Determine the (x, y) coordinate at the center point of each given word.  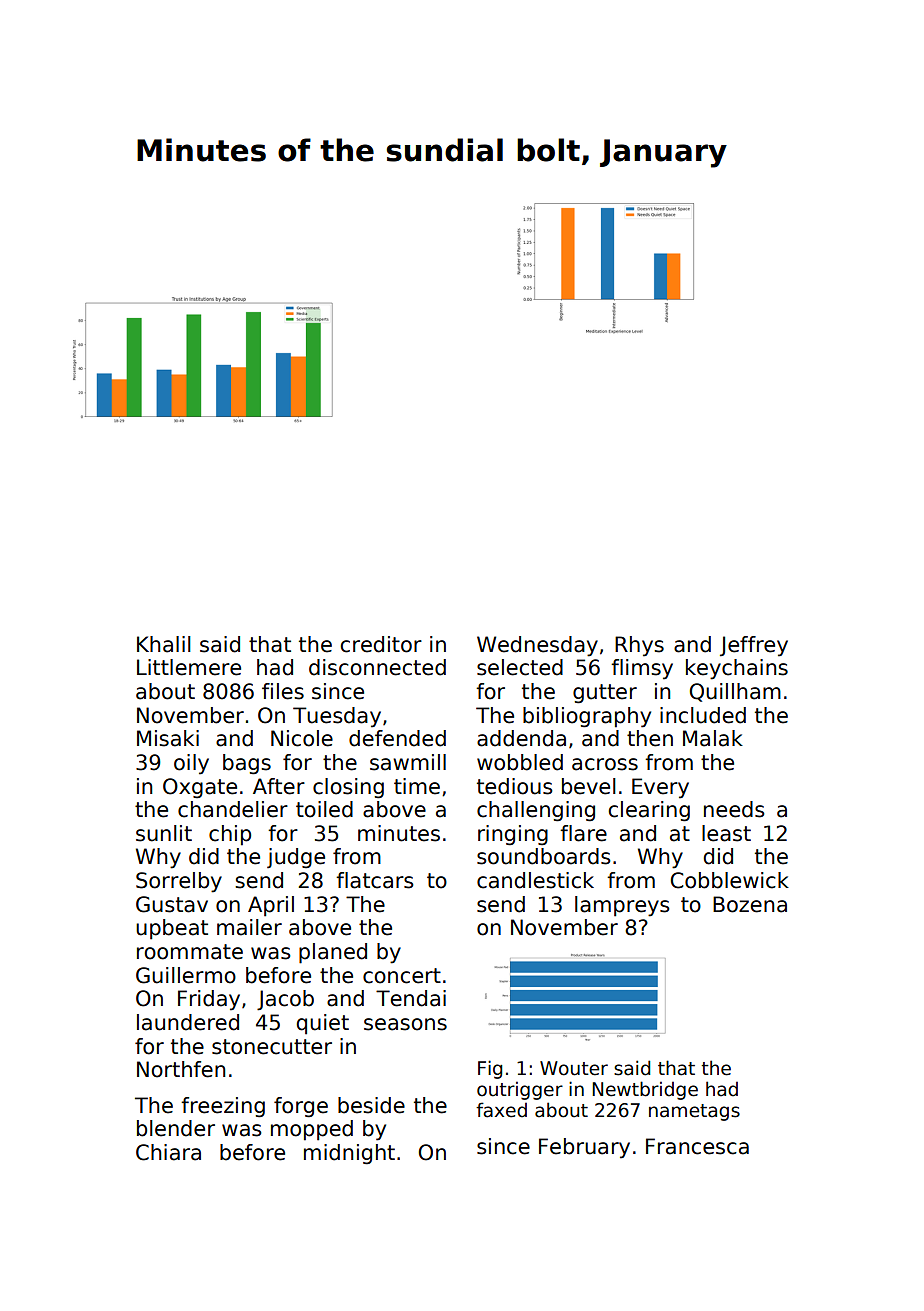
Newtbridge (645, 1090)
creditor (381, 644)
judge (296, 858)
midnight (349, 1154)
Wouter (574, 1068)
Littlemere (189, 667)
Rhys (639, 646)
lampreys (622, 906)
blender (176, 1128)
